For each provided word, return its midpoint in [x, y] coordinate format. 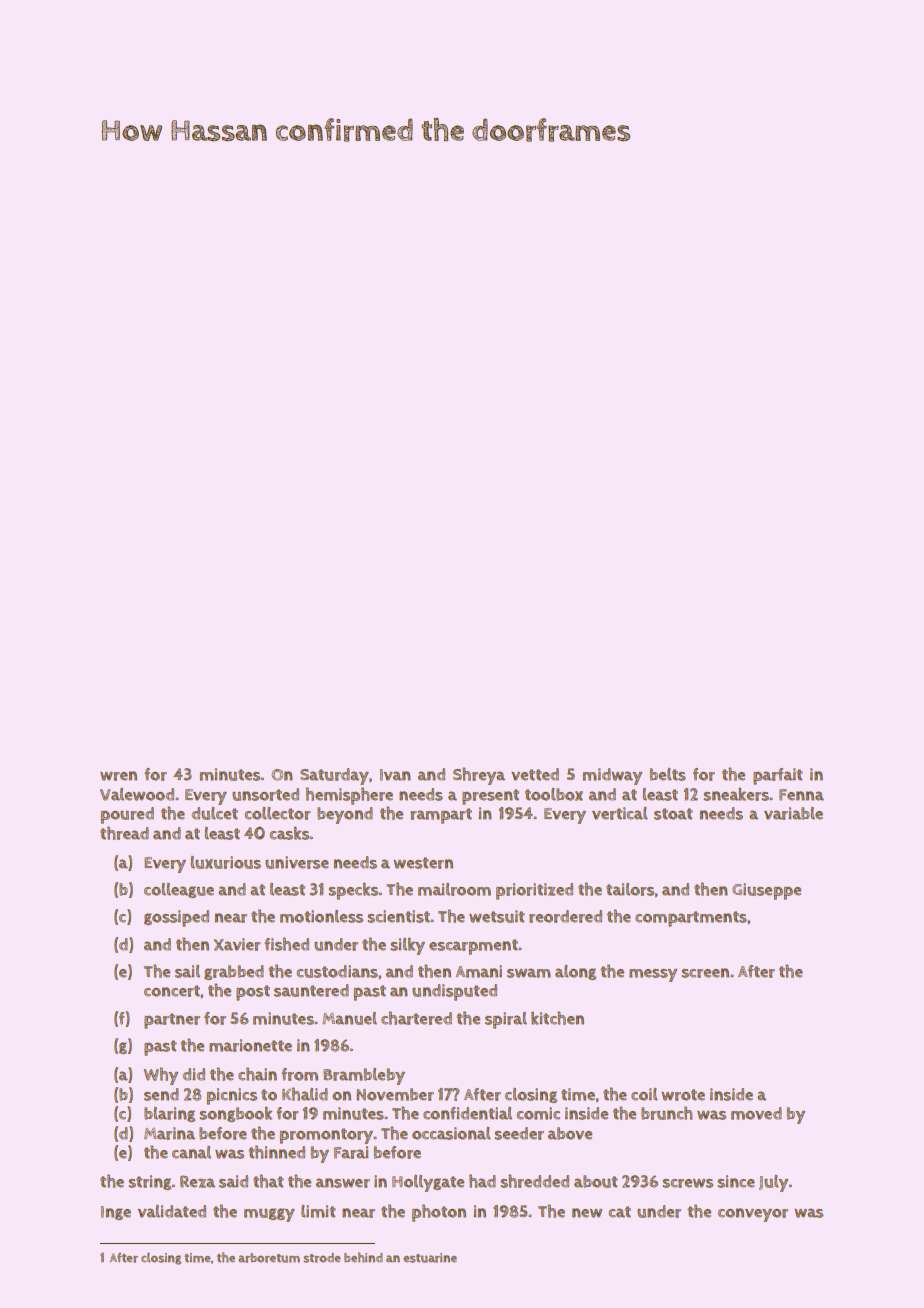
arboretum [269, 1258]
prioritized [534, 891]
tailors [630, 889]
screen [705, 973]
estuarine [430, 1258]
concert [172, 991]
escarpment [473, 947]
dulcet [215, 813]
